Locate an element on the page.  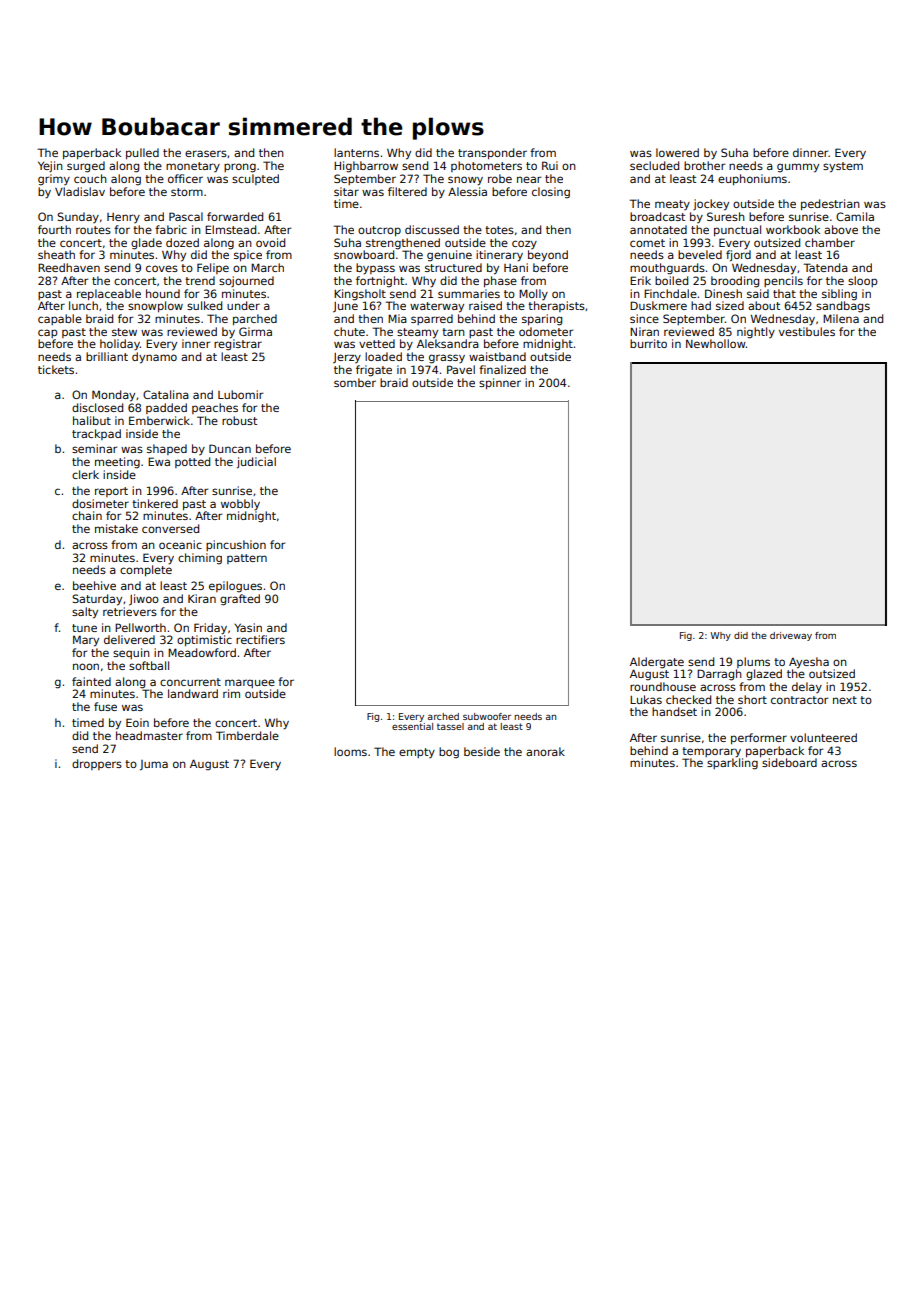
prong is located at coordinates (240, 168).
